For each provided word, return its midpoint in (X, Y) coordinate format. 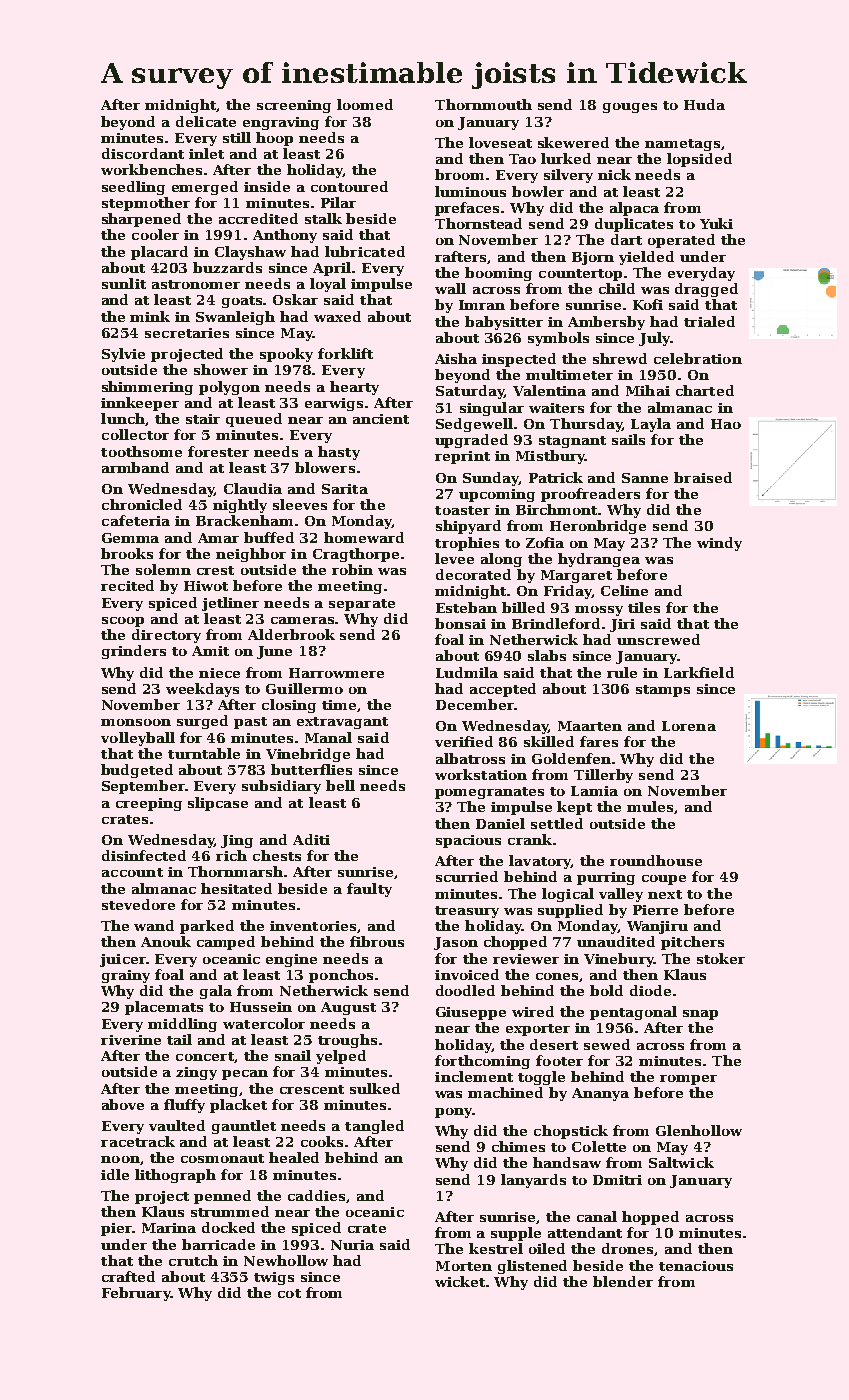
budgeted (137, 771)
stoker (721, 958)
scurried (467, 876)
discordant (143, 153)
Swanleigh (235, 318)
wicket (460, 1281)
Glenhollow (699, 1130)
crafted (128, 1276)
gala (216, 992)
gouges (630, 108)
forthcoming (482, 1062)
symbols (558, 339)
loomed (365, 104)
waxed (337, 316)
